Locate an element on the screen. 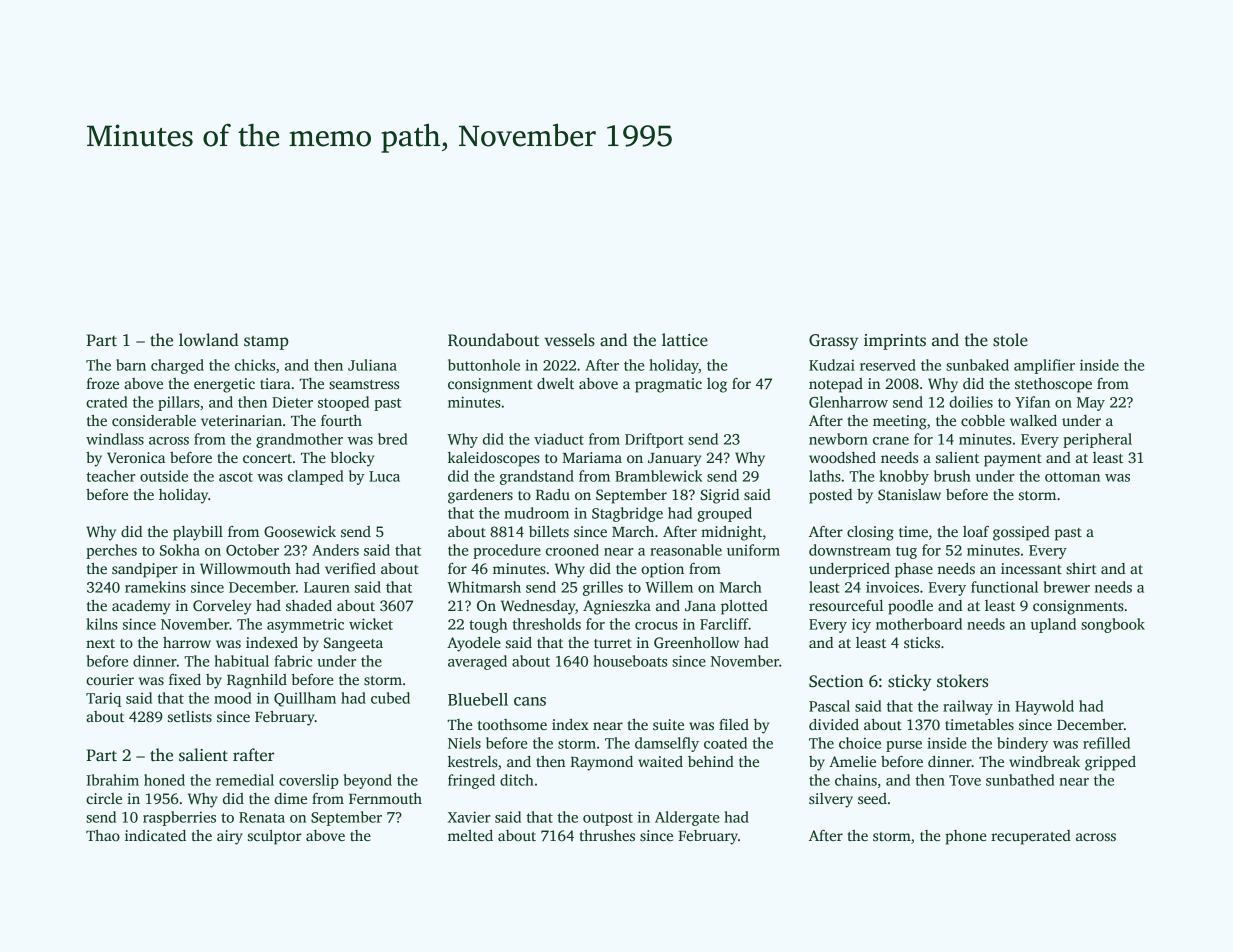  next is located at coordinates (100, 643).
